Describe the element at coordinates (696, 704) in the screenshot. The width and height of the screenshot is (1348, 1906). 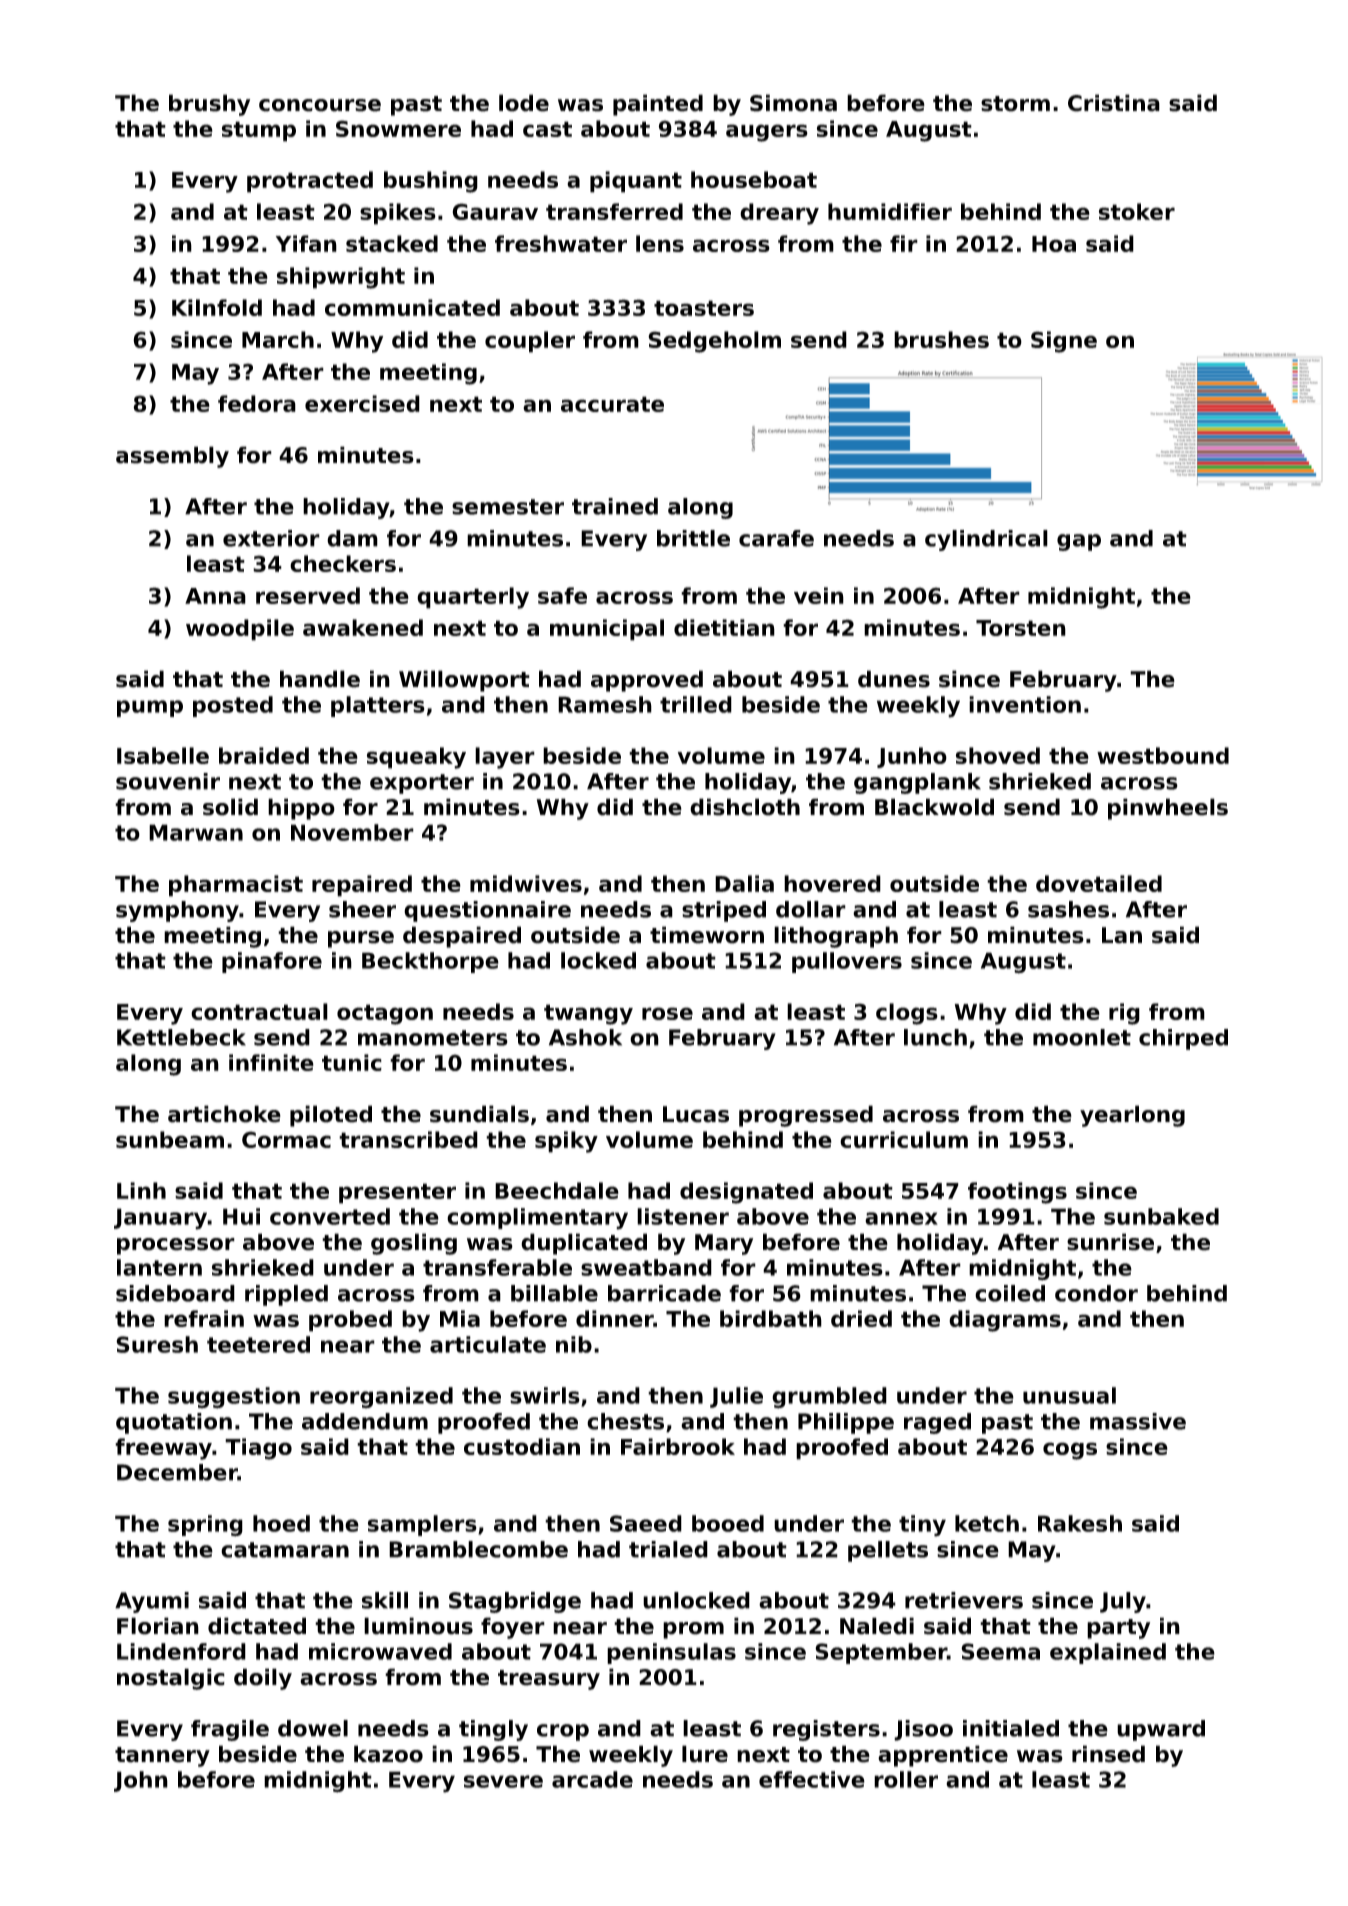
I see `trilled` at that location.
